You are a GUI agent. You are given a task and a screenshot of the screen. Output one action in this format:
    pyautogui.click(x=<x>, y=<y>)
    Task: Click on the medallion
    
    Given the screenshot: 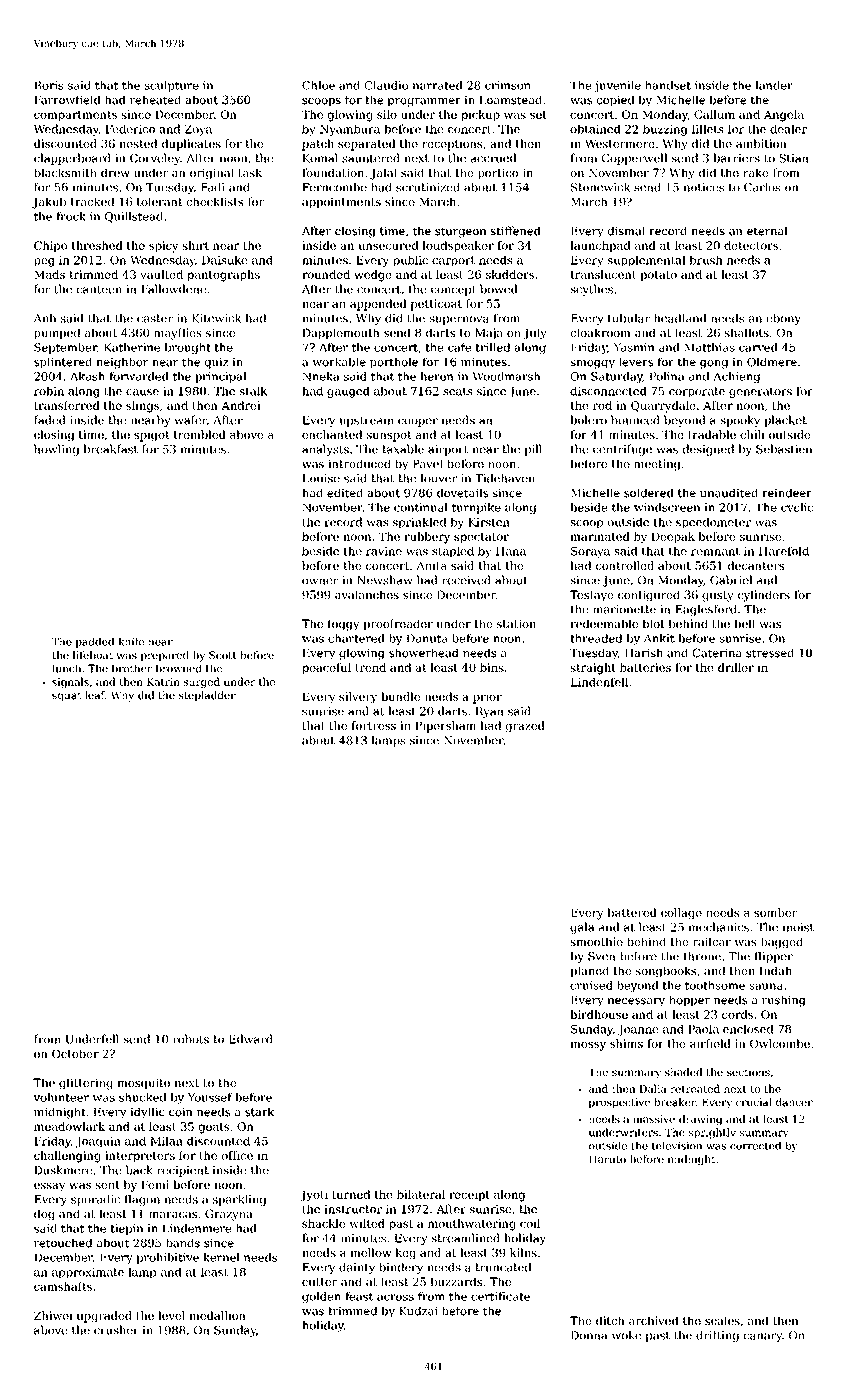 What is the action you would take?
    pyautogui.click(x=217, y=1315)
